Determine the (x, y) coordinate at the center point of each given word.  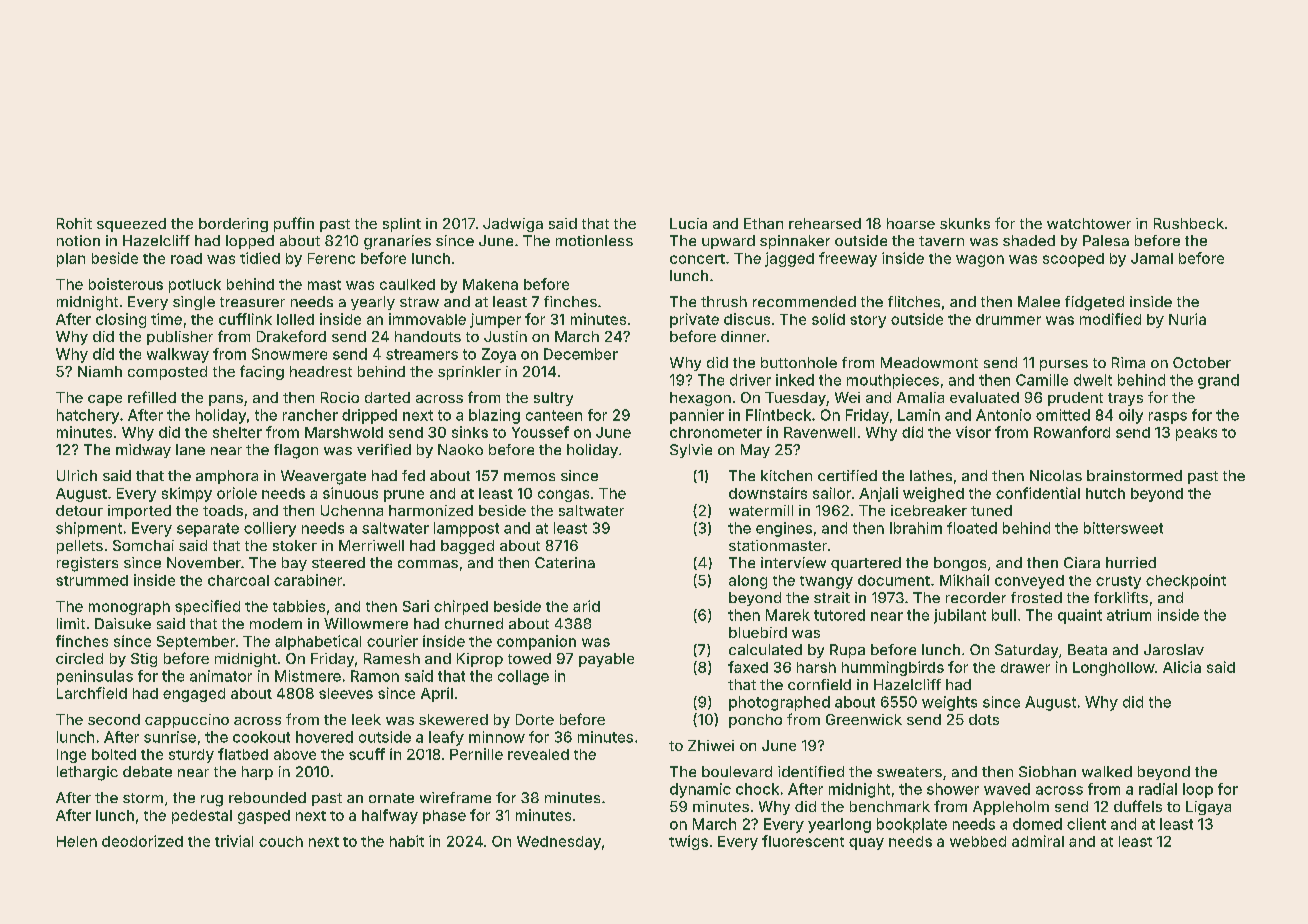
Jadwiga (513, 225)
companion (536, 642)
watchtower (1089, 223)
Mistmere (308, 676)
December (581, 354)
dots (984, 719)
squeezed (131, 225)
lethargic (87, 773)
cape (105, 400)
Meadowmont (929, 362)
